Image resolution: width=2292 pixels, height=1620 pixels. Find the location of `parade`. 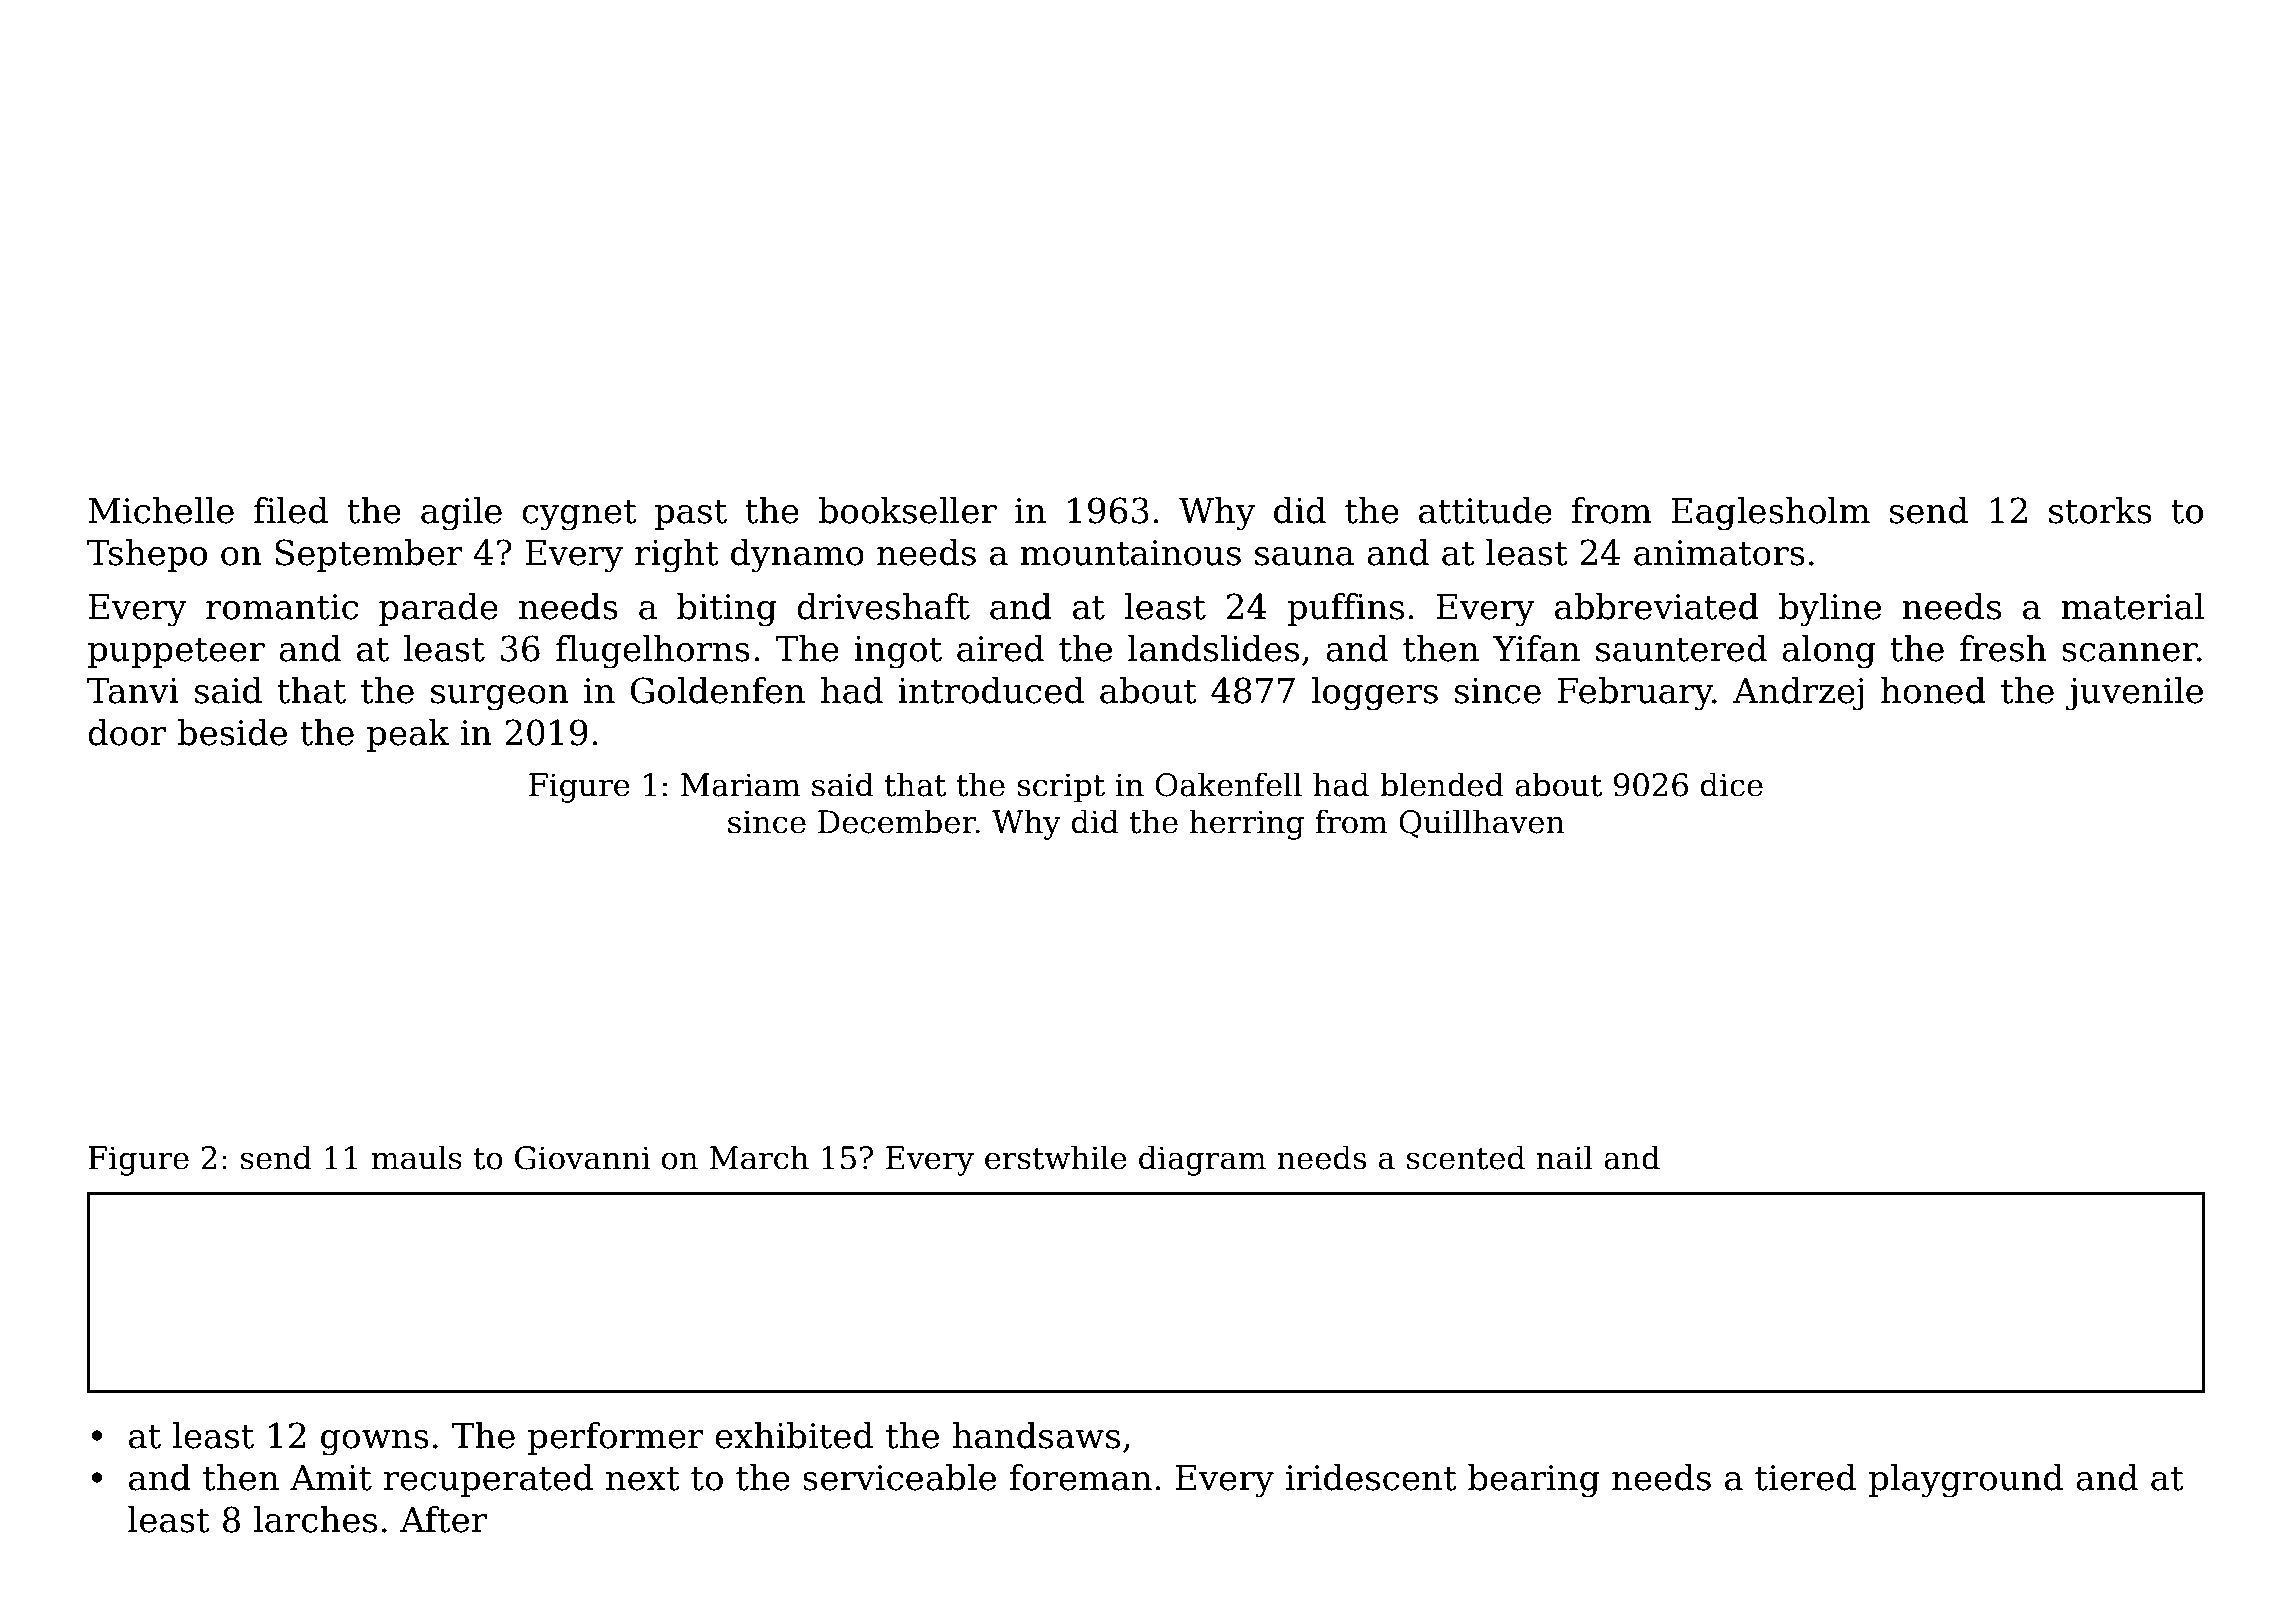

parade is located at coordinates (438, 609).
